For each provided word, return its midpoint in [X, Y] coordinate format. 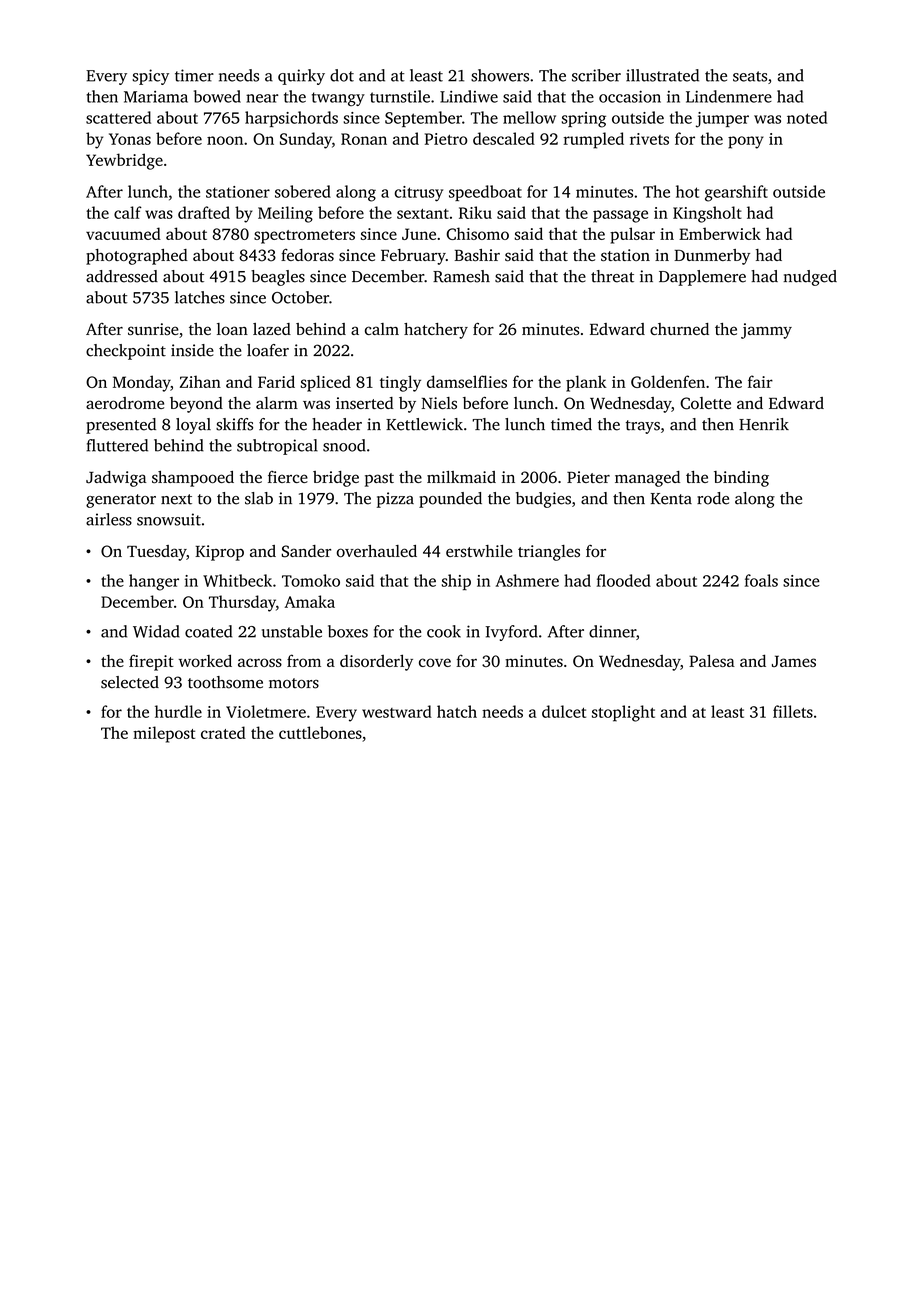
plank [586, 383]
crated [223, 732]
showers [500, 75]
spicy [150, 77]
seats [750, 76]
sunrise [153, 329]
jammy [766, 331]
